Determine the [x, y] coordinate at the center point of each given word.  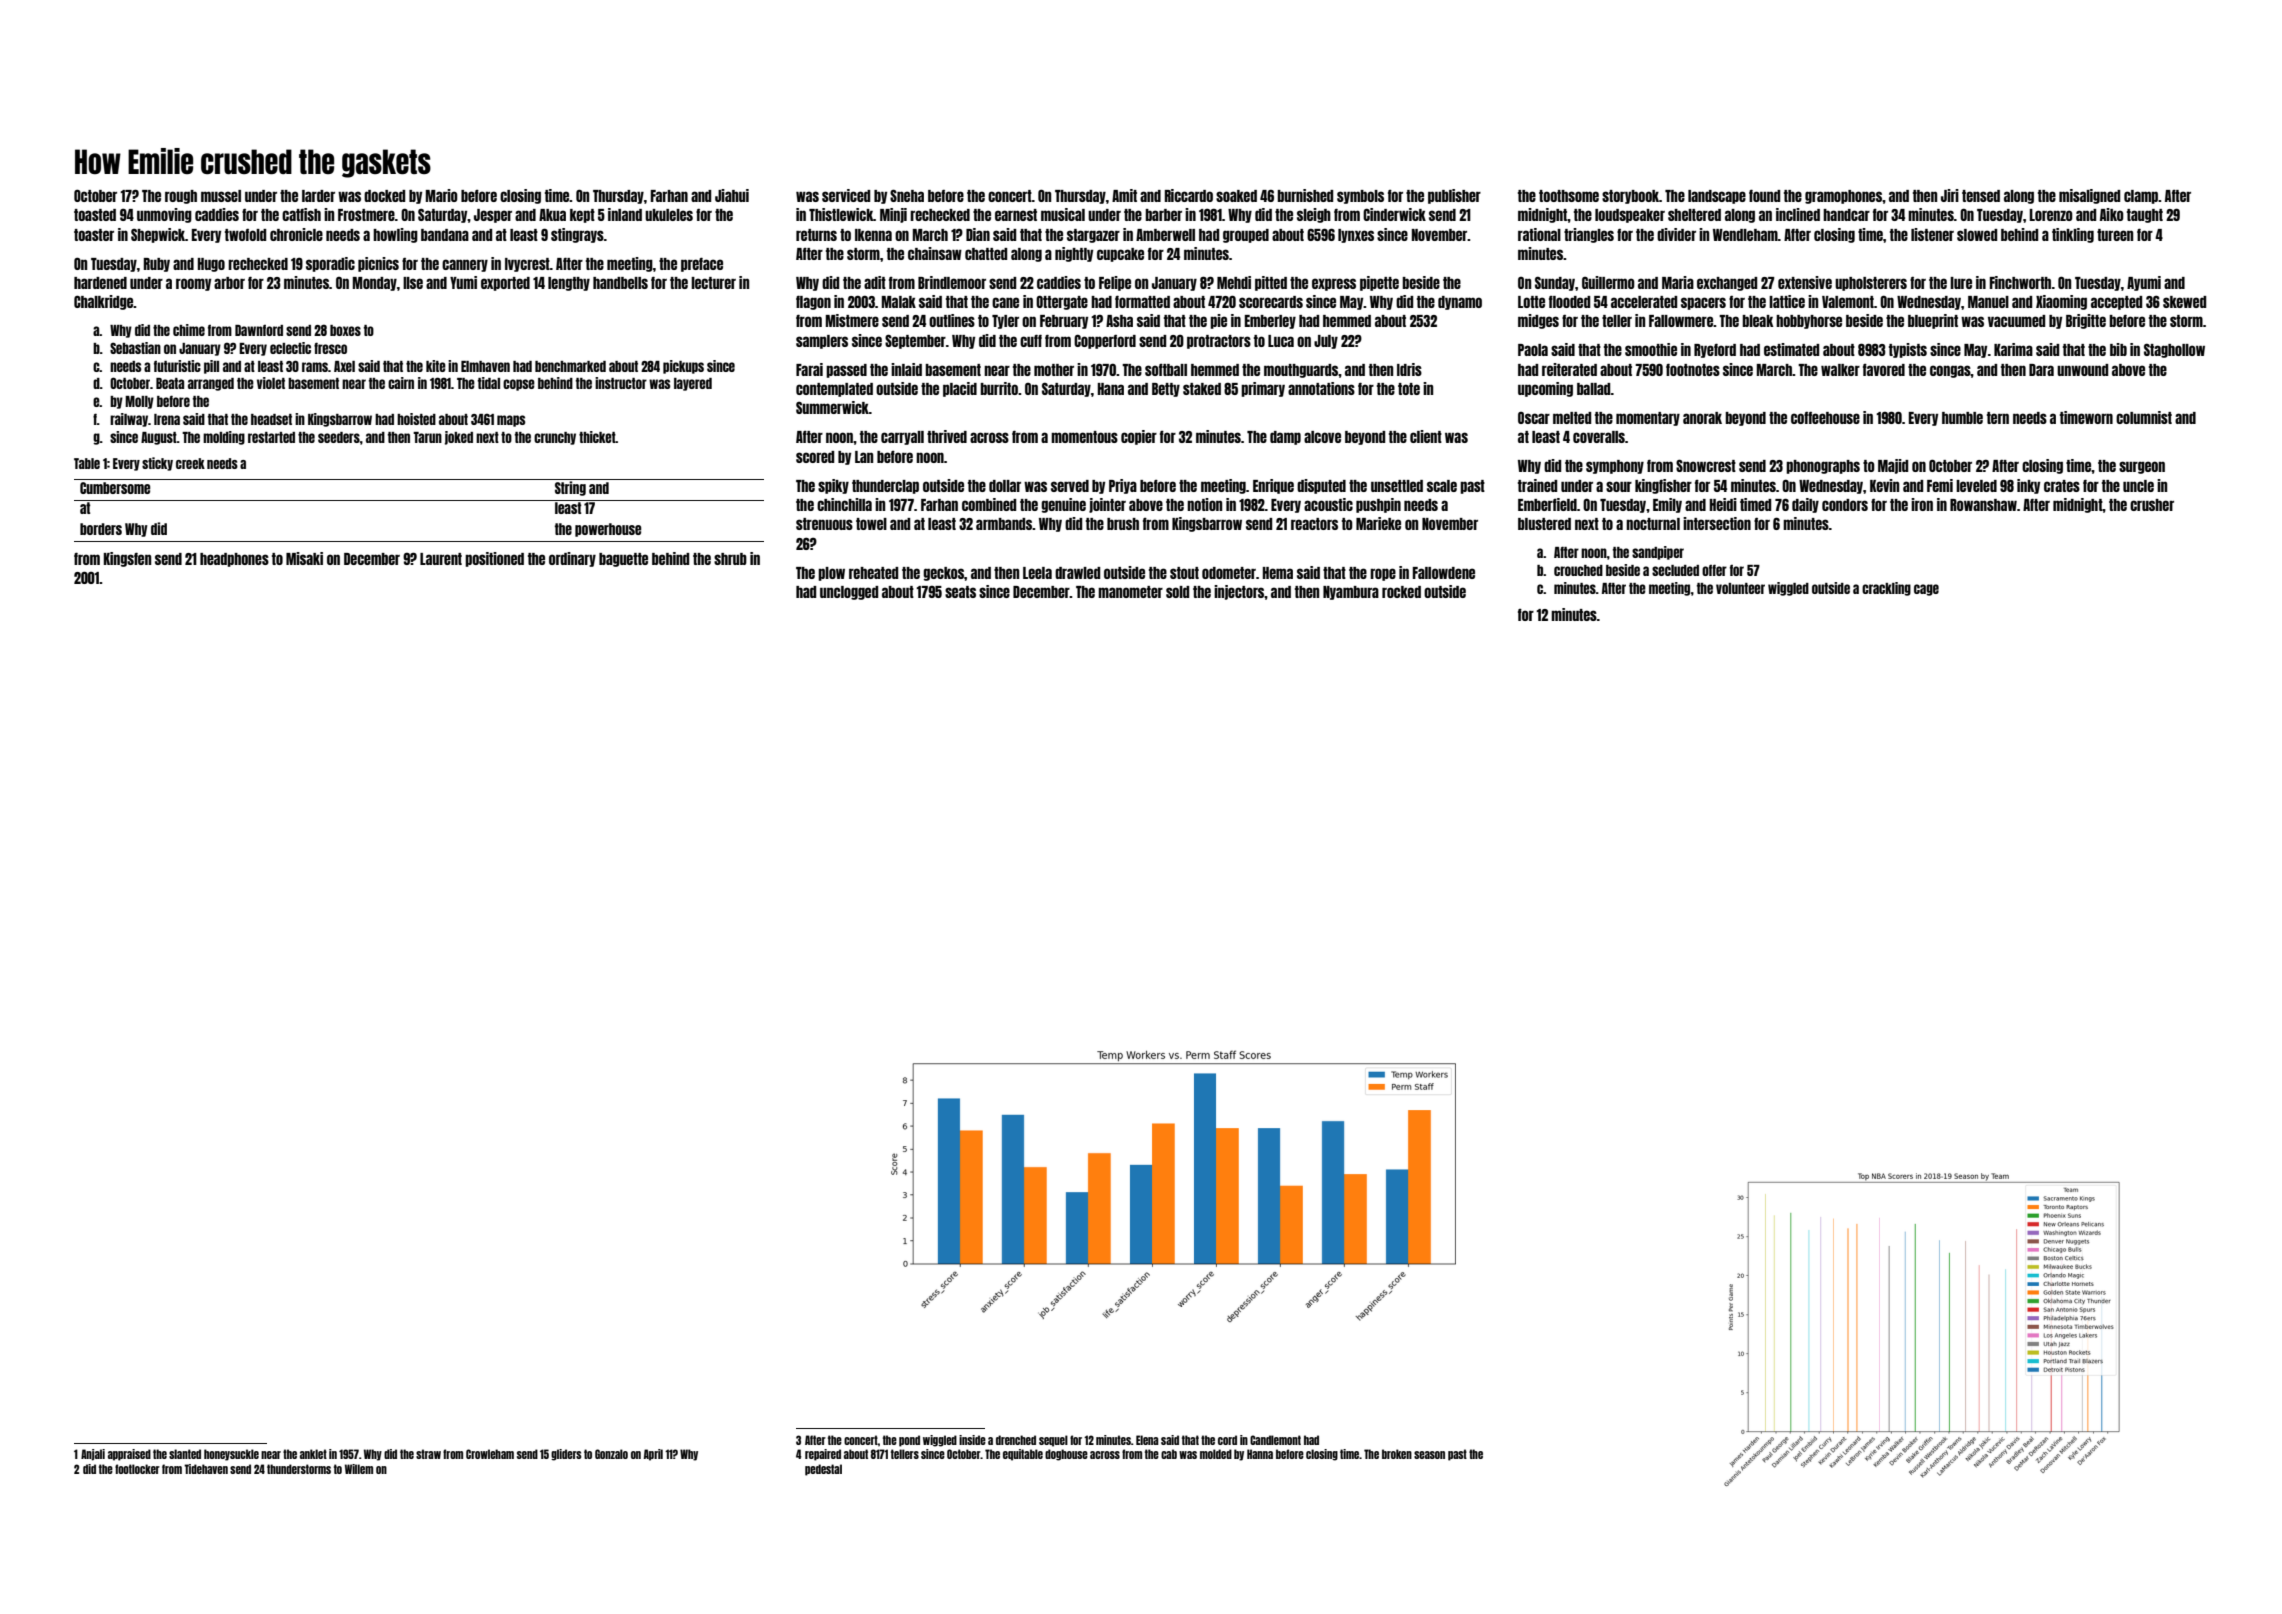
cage [1926, 590]
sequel [1053, 1441]
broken [1397, 1454]
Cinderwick [1394, 214]
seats [960, 592]
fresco [330, 348]
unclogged [849, 593]
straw [428, 1454]
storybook [1630, 197]
